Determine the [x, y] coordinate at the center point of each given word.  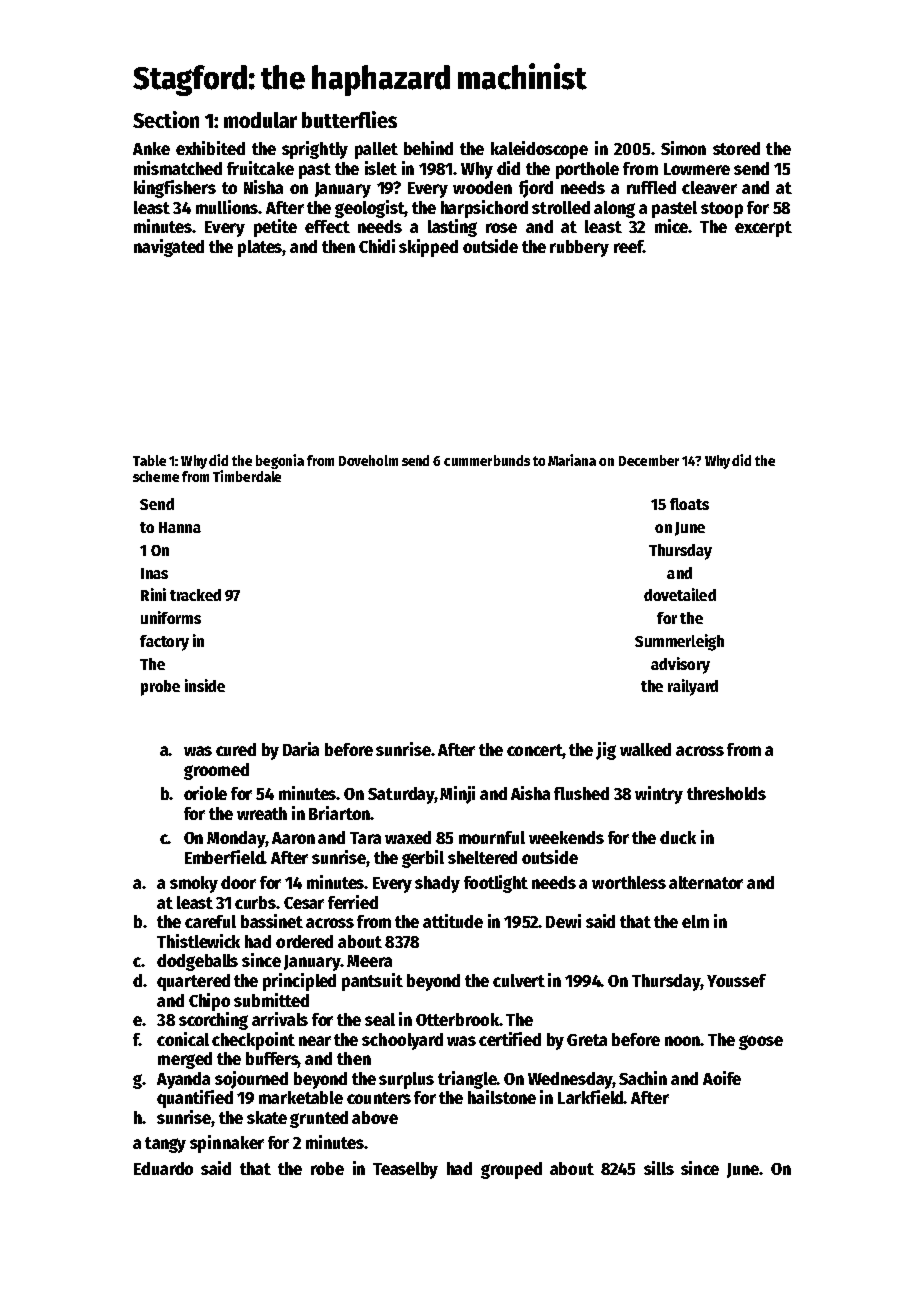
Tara [365, 838]
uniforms [171, 617]
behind [428, 148]
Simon [683, 148]
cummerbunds [487, 460]
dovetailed [680, 594]
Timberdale [247, 476]
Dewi [563, 921]
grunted [319, 1119]
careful [210, 921]
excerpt [763, 229]
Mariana [572, 460]
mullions [227, 207]
